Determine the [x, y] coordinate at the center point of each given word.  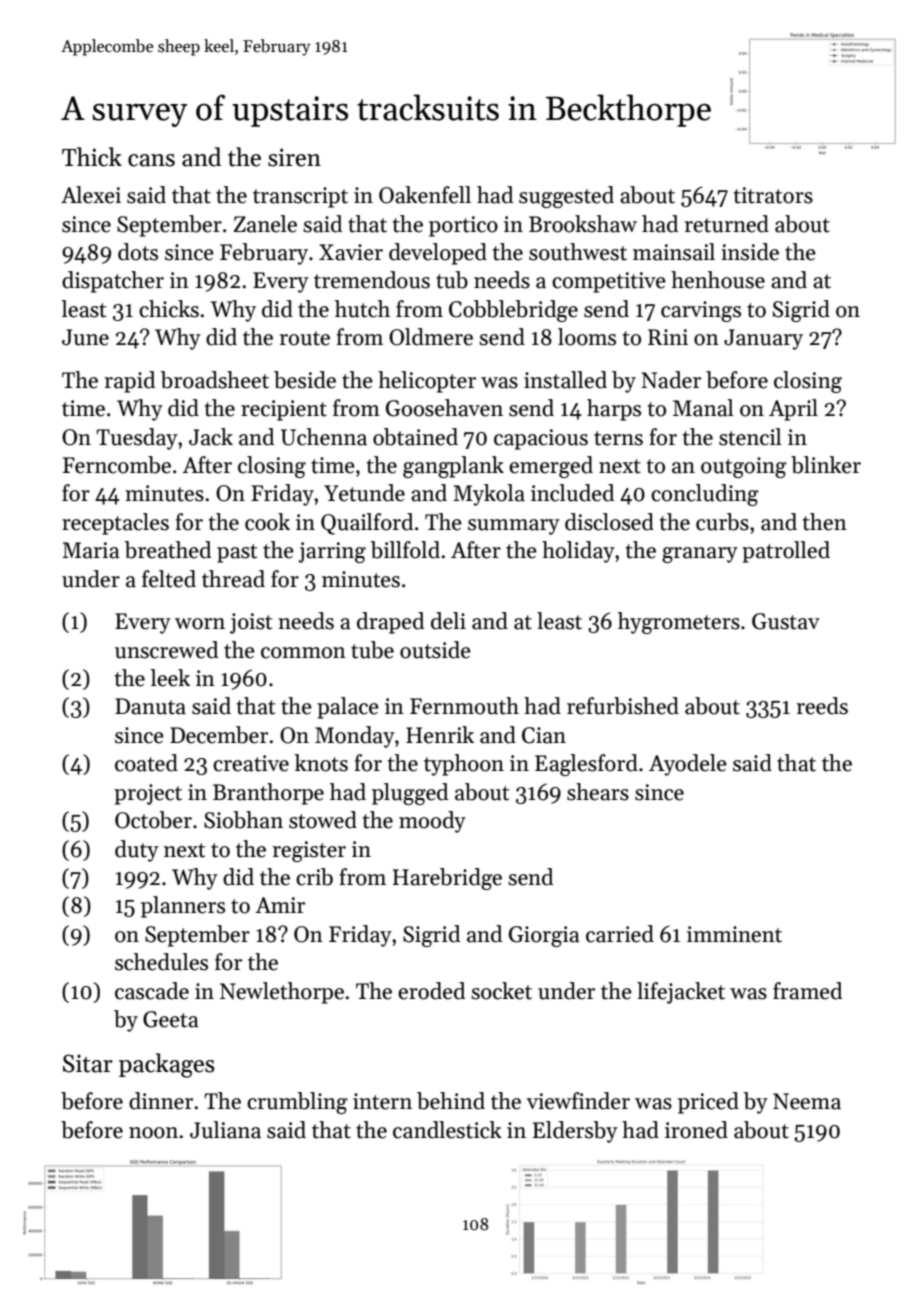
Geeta [171, 1019]
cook [267, 522]
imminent [734, 934]
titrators [773, 195]
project [148, 794]
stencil [750, 437]
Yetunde [364, 493]
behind [451, 1101]
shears [598, 792]
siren [294, 157]
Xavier [351, 252]
